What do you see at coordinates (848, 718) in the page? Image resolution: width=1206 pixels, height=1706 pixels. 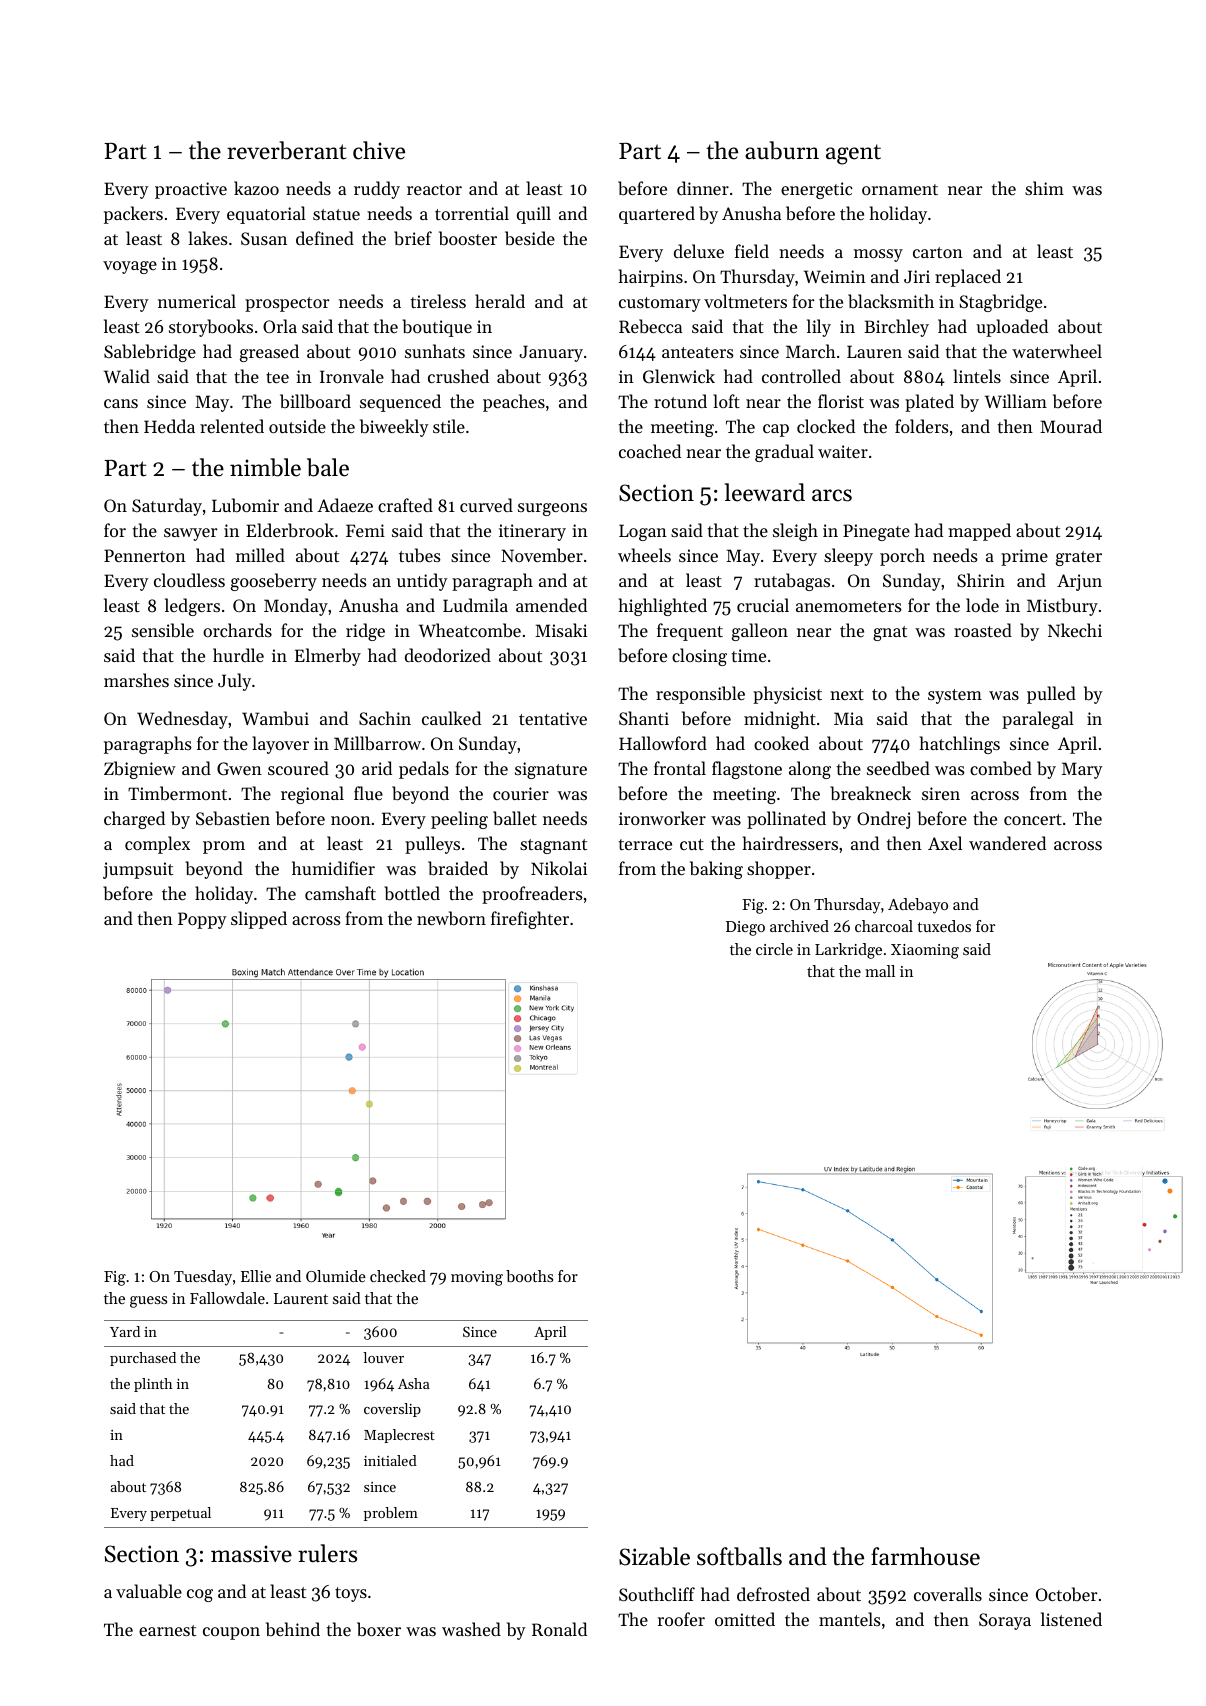 I see `Mia` at bounding box center [848, 718].
